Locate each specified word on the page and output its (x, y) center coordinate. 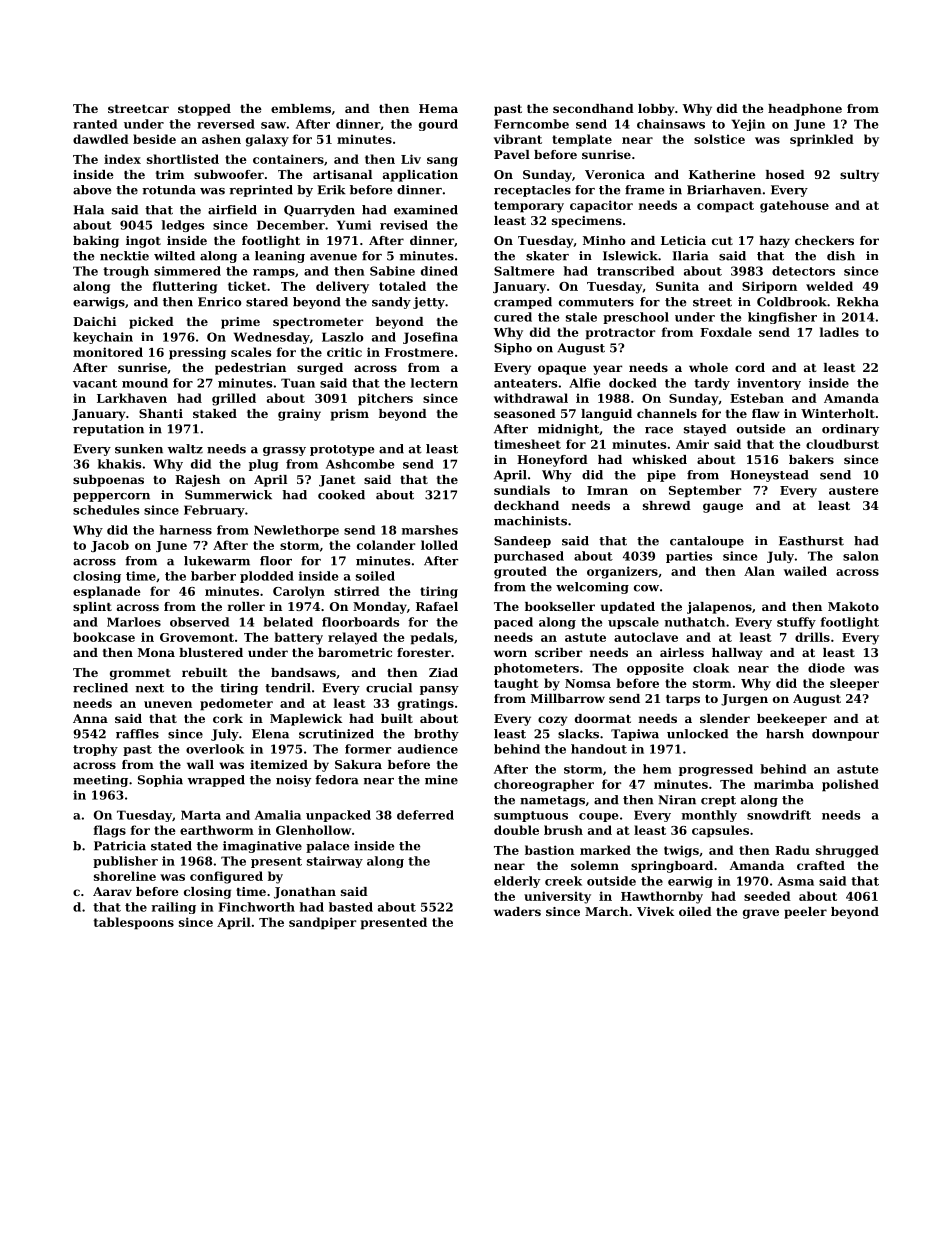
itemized (279, 764)
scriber (558, 652)
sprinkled (822, 140)
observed (199, 622)
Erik (332, 190)
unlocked (697, 734)
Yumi (354, 225)
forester (424, 652)
